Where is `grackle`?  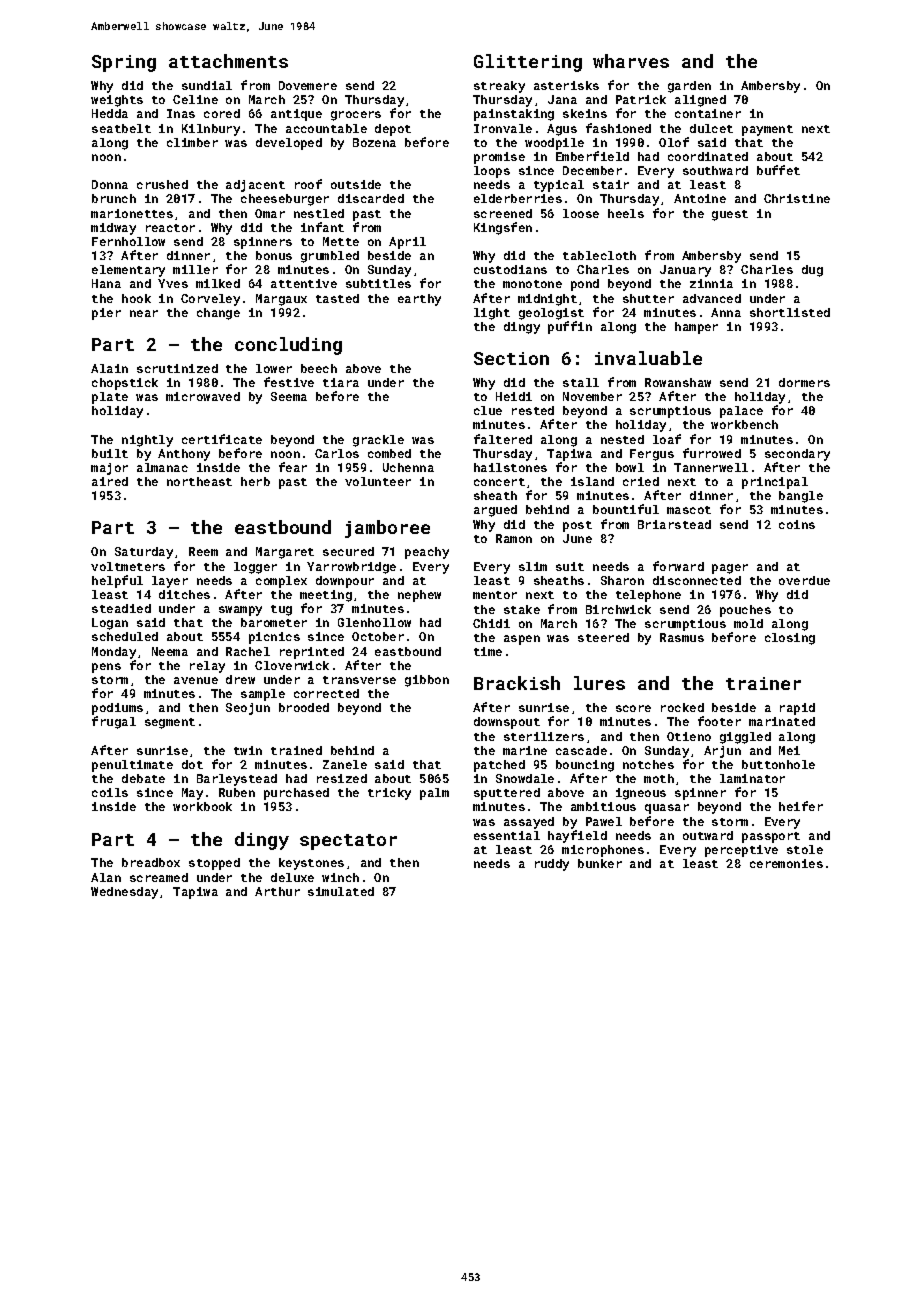 grackle is located at coordinates (378, 441).
